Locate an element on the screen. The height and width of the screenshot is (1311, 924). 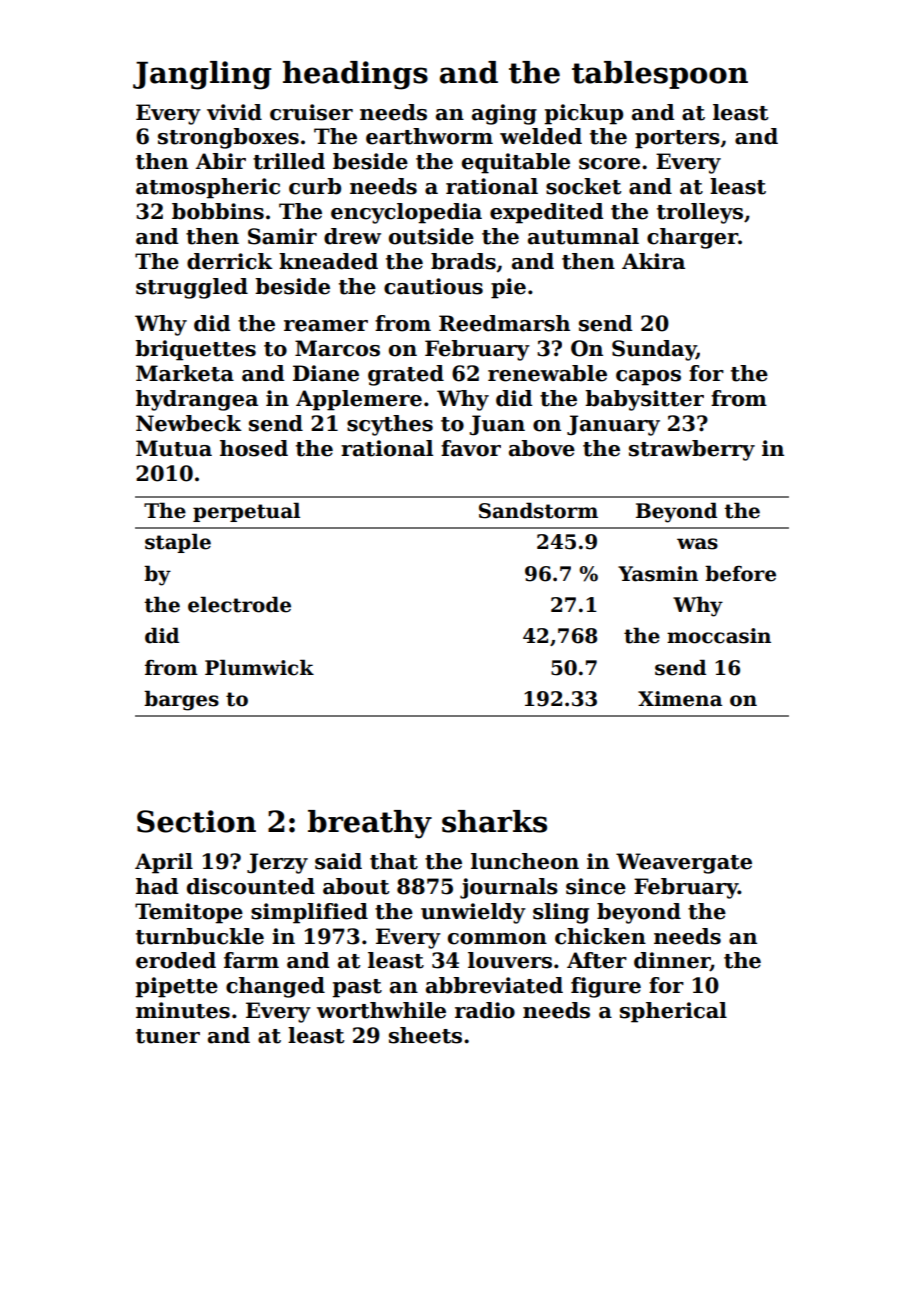
electrode is located at coordinates (239, 604).
